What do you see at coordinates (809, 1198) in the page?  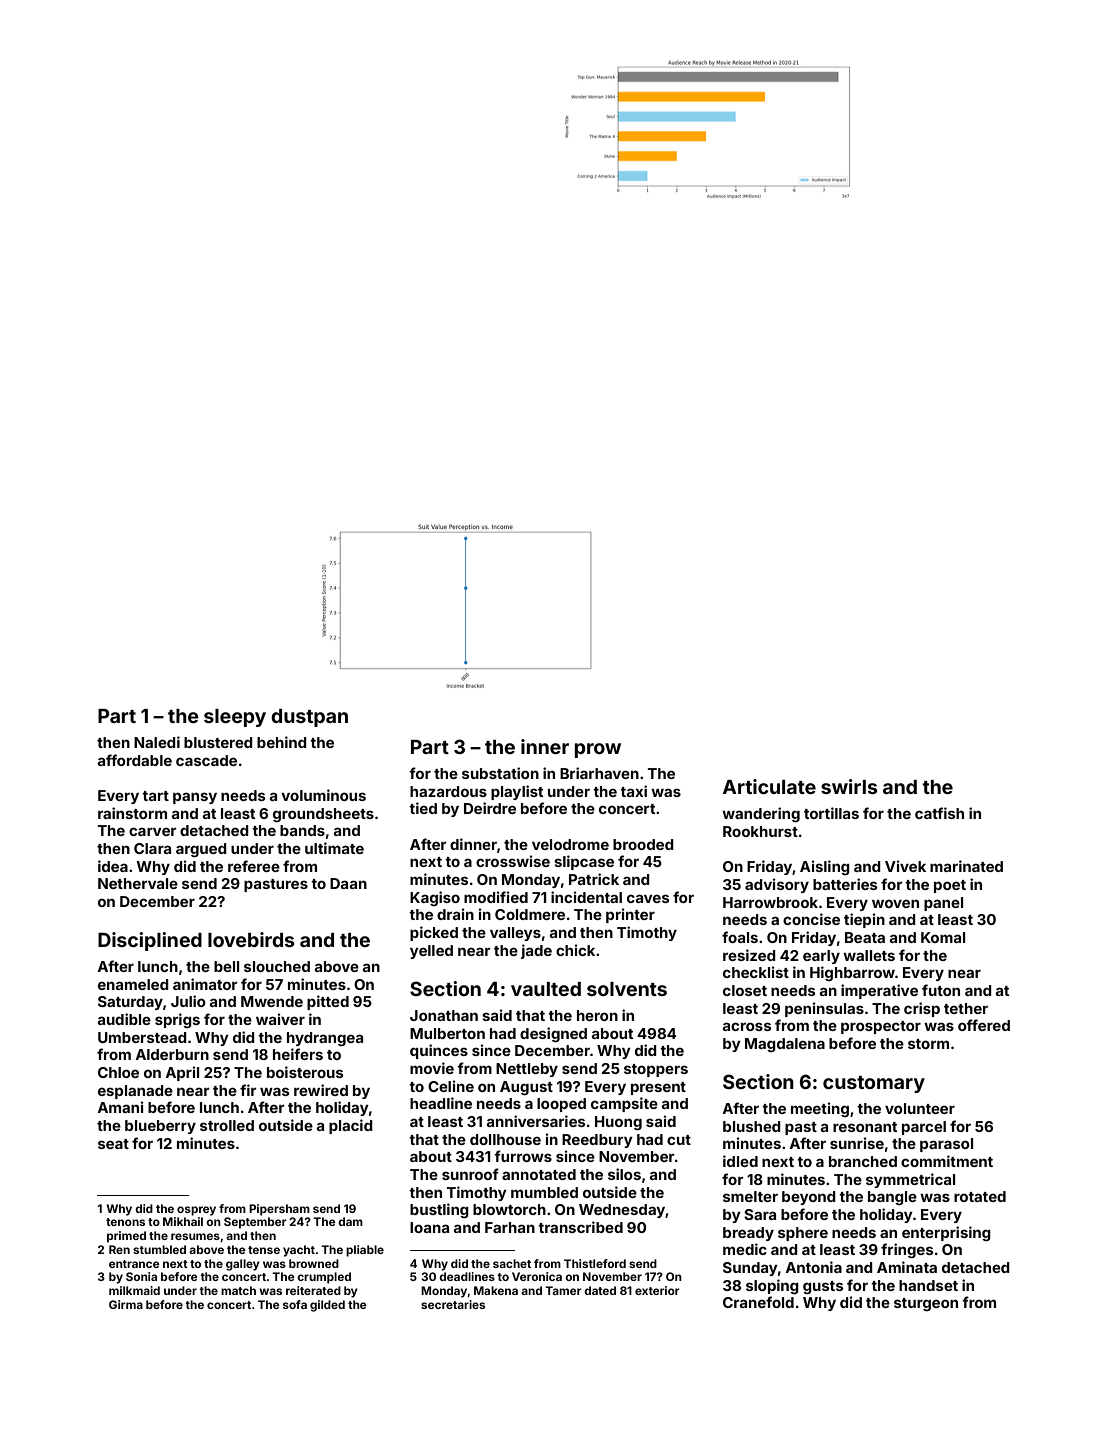 I see `beyond` at bounding box center [809, 1198].
